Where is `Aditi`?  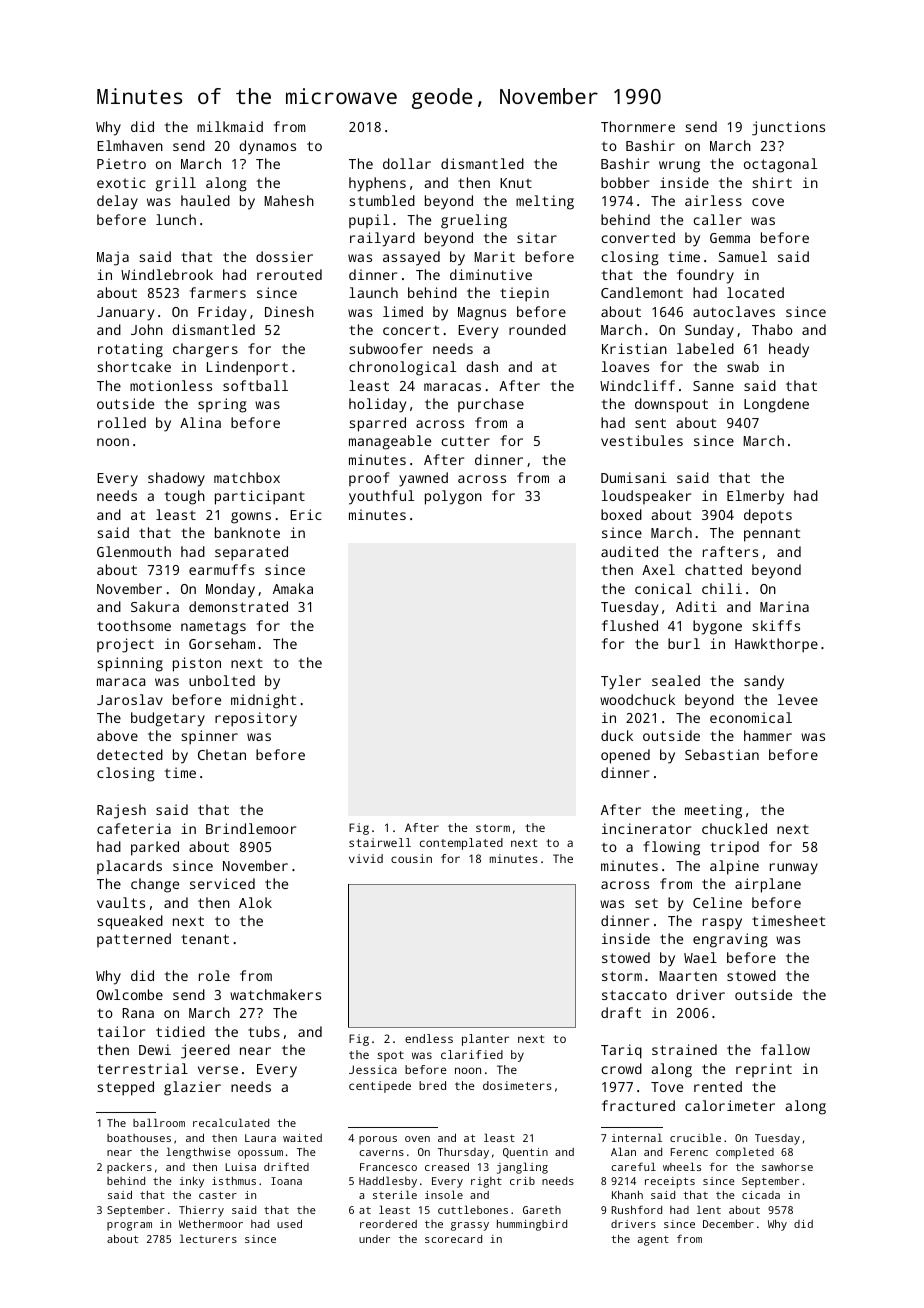 Aditi is located at coordinates (696, 606).
